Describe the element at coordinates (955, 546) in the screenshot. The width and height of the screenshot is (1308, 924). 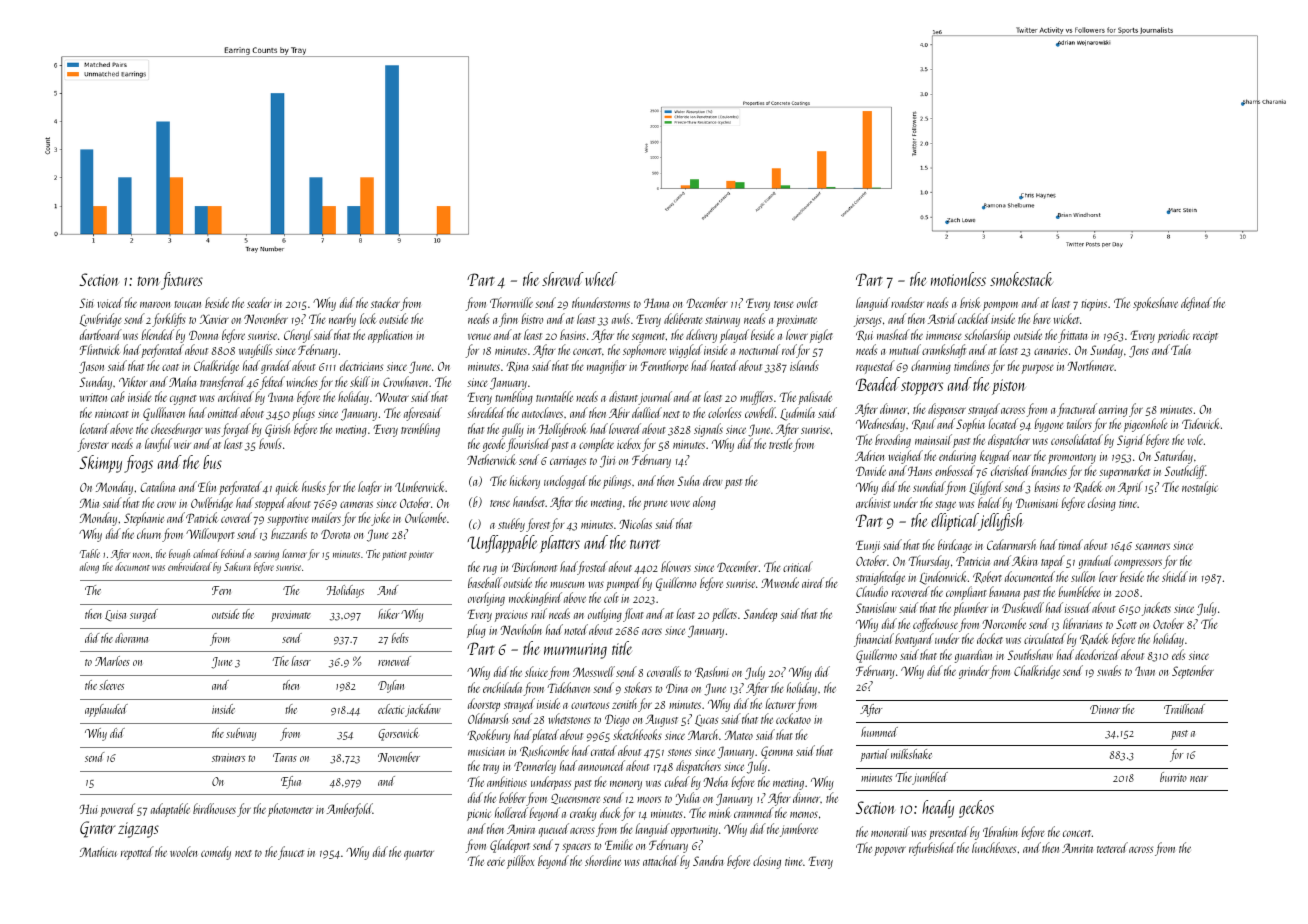
I see `birdcage` at that location.
